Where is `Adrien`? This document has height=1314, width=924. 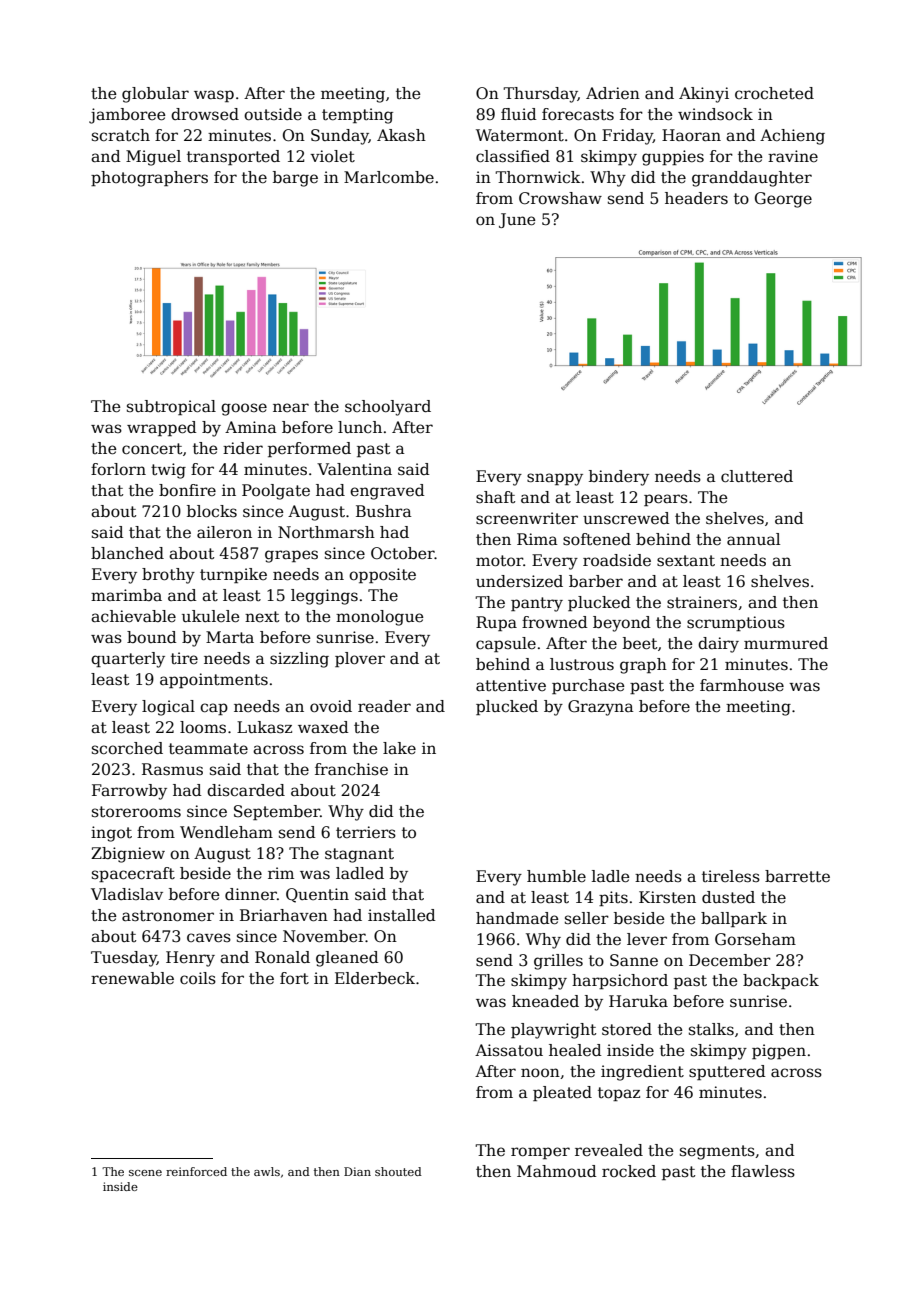
Adrien is located at coordinates (613, 93).
